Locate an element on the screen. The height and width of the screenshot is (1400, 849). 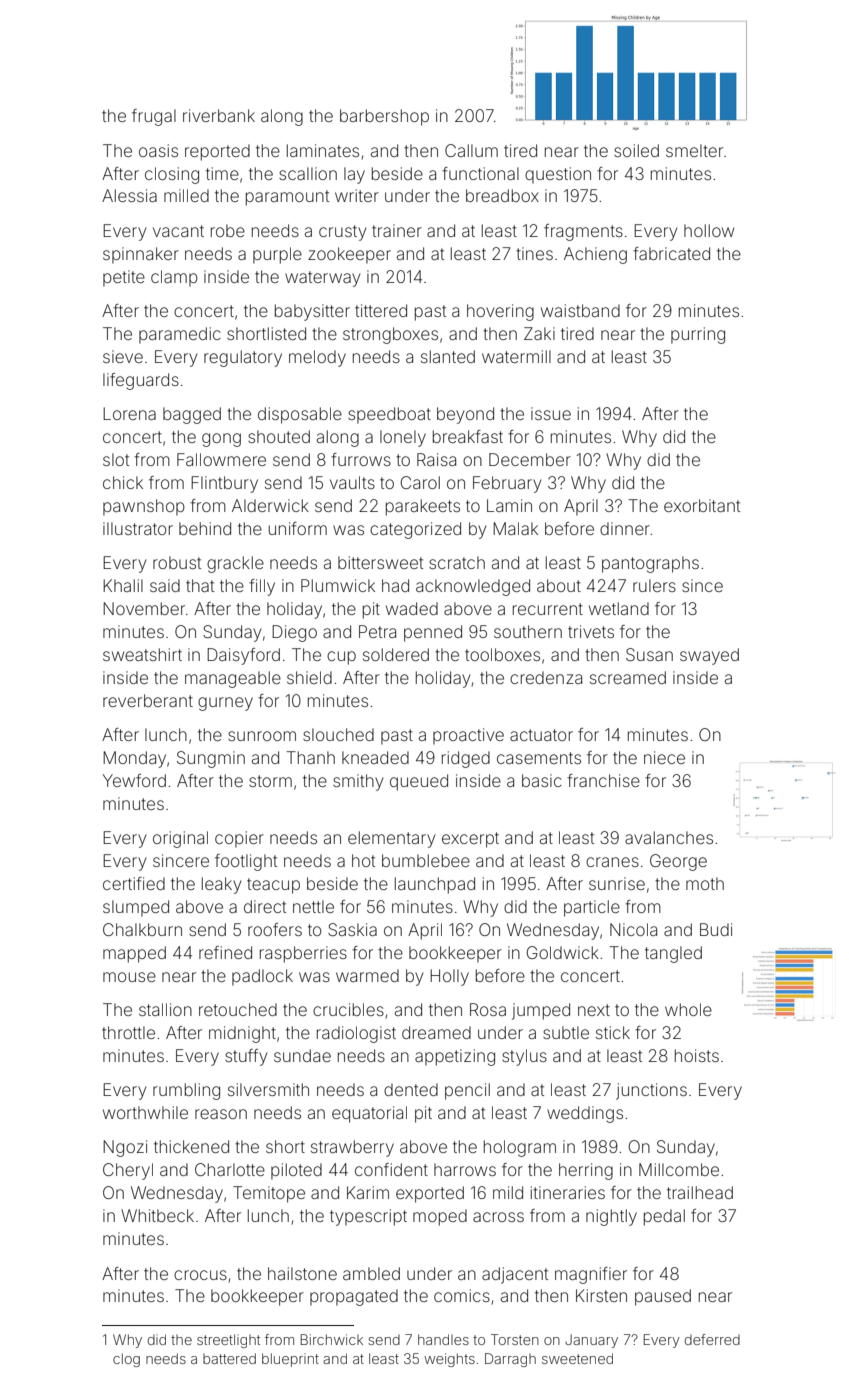
barbershop is located at coordinates (384, 117).
